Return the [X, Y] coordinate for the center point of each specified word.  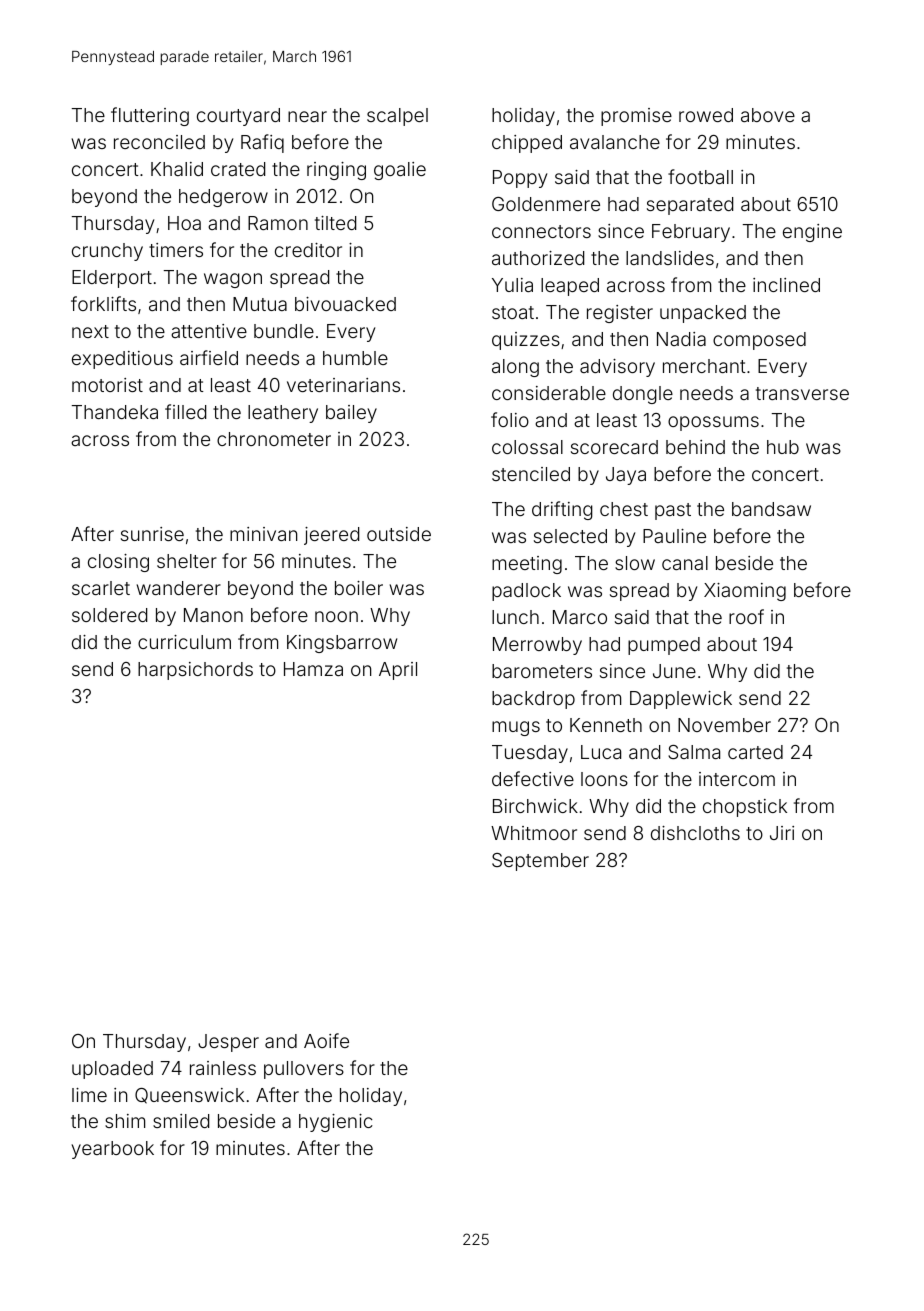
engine [812, 233]
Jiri [782, 833]
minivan [263, 534]
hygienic [336, 1123]
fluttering [150, 116]
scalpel [397, 117]
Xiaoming [745, 592]
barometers [542, 671]
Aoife [326, 1040]
